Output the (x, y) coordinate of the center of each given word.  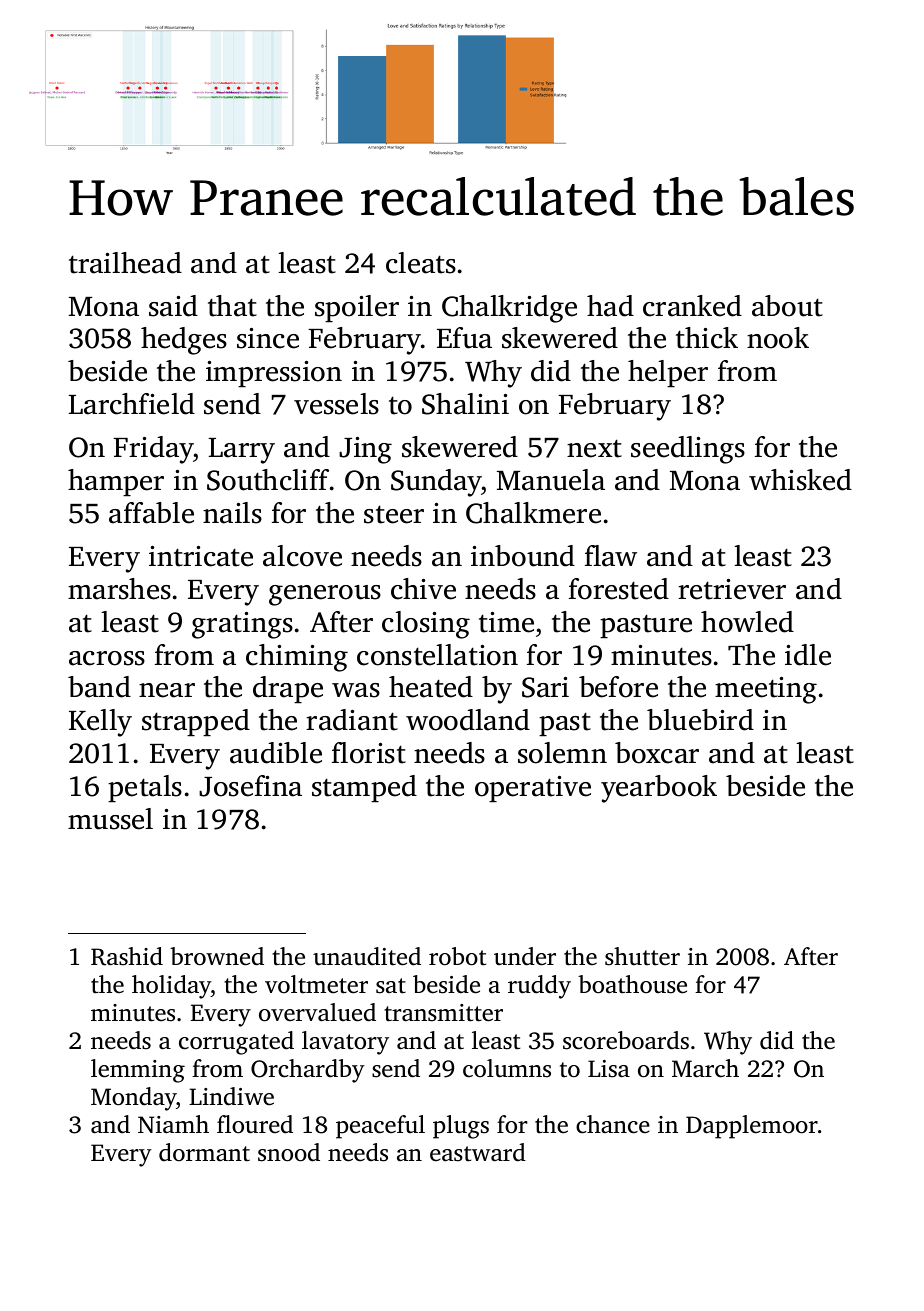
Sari (545, 687)
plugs (461, 1127)
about (787, 306)
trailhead (125, 263)
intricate (201, 556)
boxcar (657, 753)
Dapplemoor (752, 1127)
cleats (421, 263)
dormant (204, 1152)
